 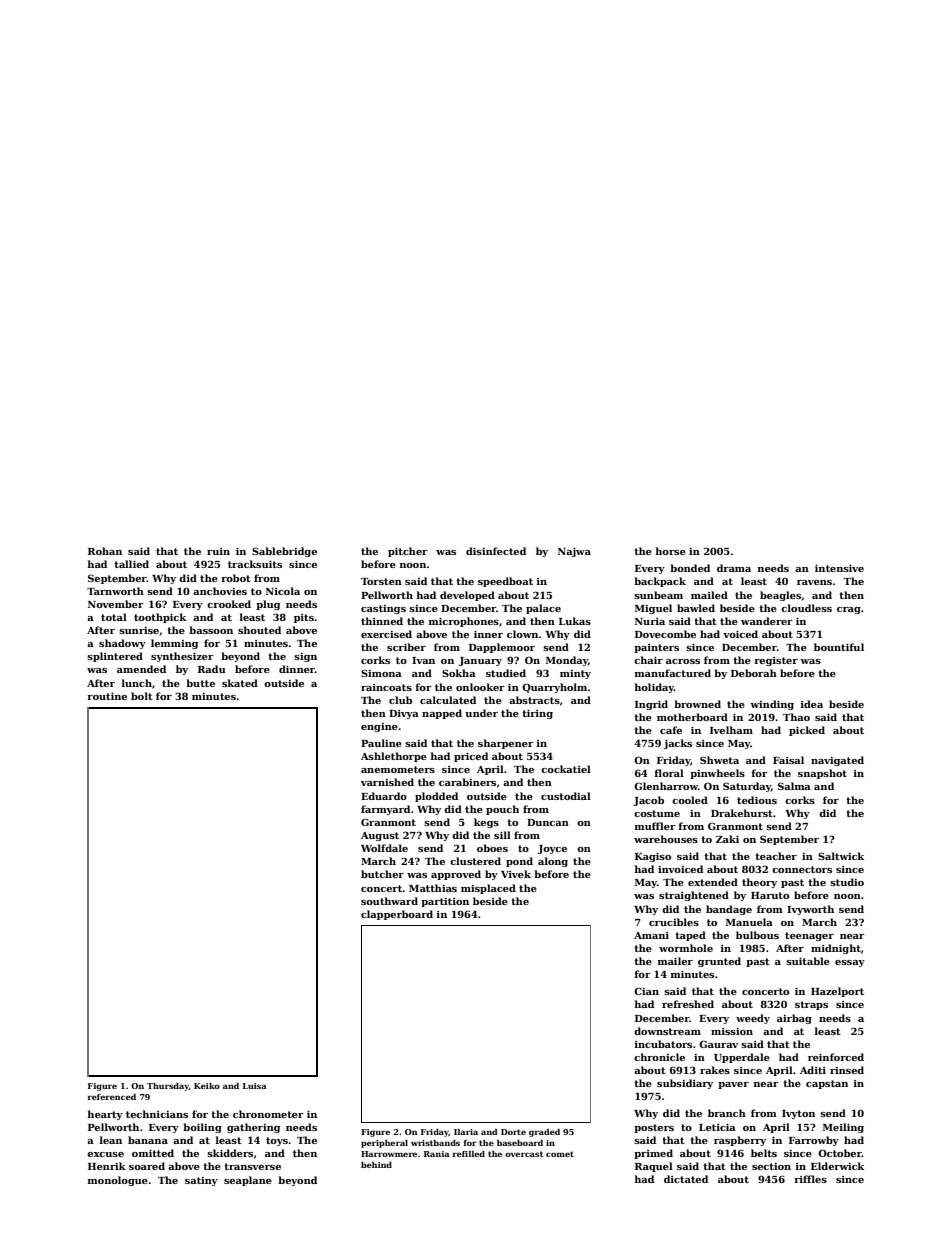 What do you see at coordinates (814, 1141) in the image?
I see `Farrowby` at bounding box center [814, 1141].
